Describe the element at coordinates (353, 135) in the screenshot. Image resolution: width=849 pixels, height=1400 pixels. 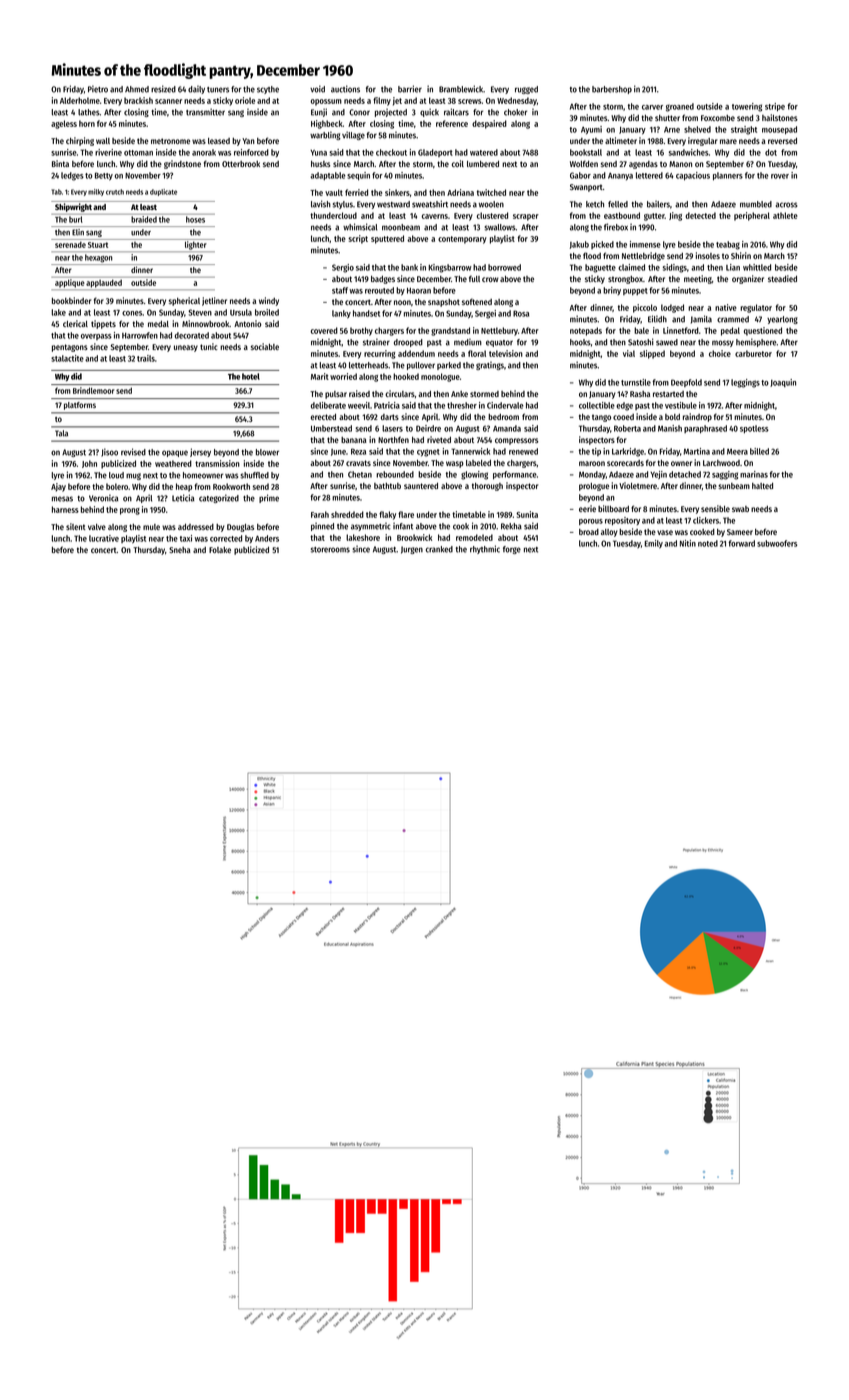
I see `village` at that location.
